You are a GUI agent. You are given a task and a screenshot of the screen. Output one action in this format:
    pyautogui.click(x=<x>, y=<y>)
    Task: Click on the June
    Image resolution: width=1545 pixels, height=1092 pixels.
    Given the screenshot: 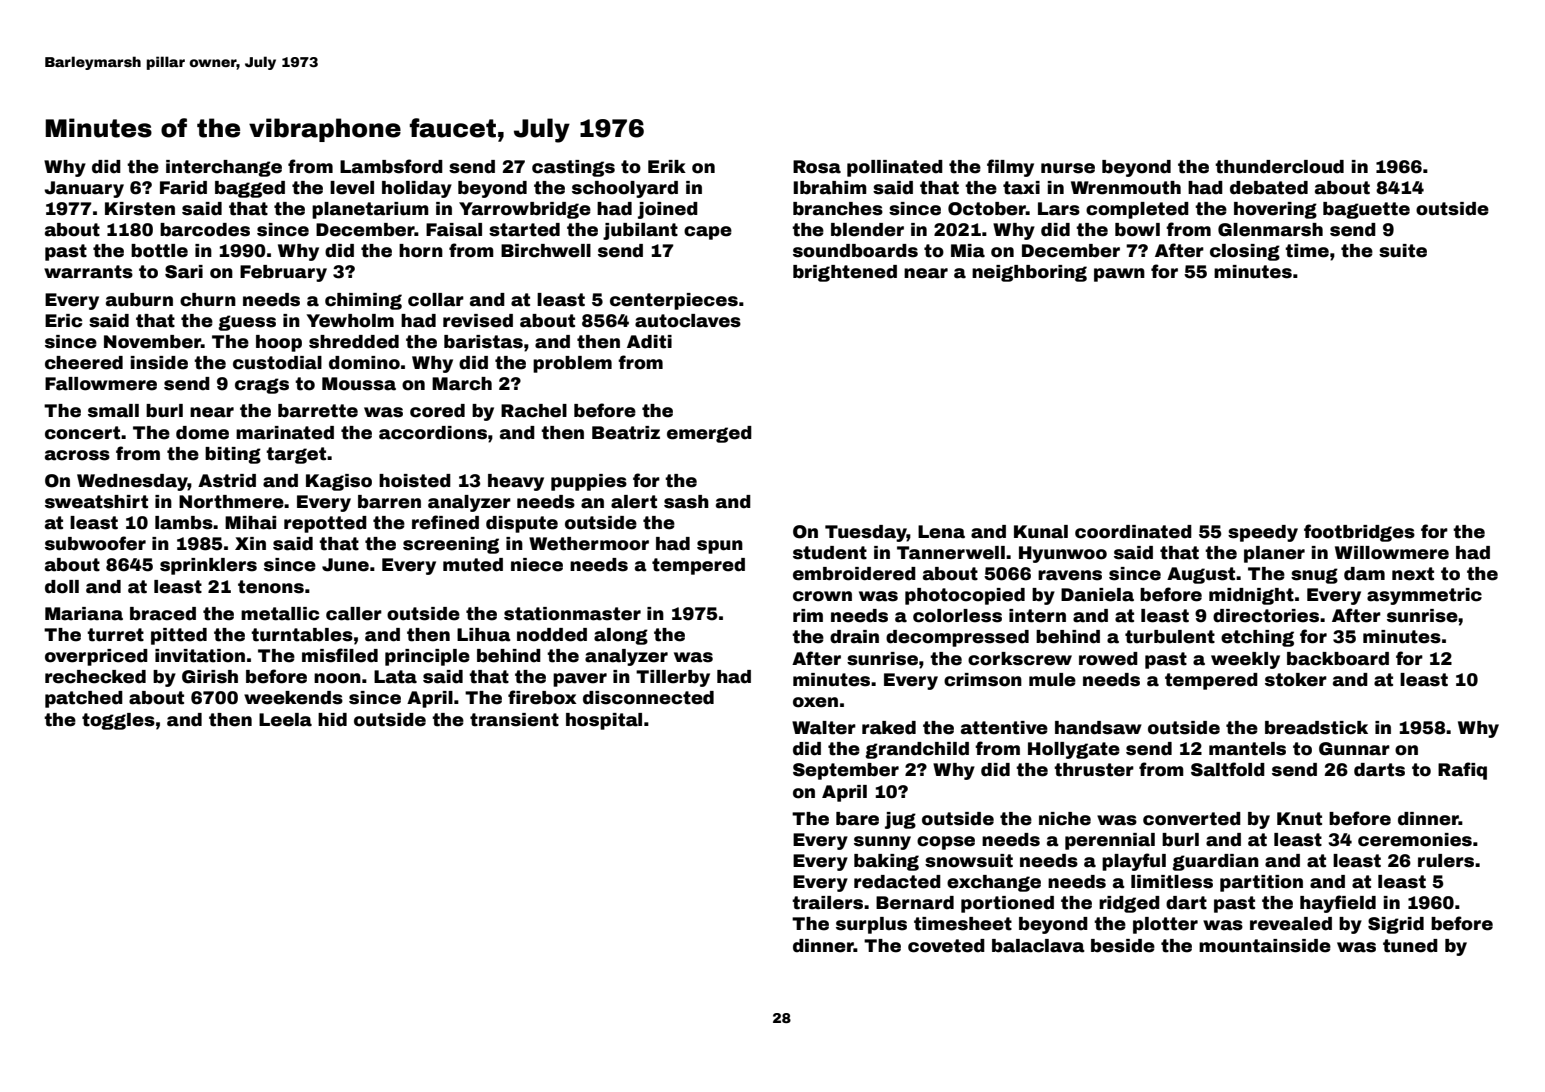 What is the action you would take?
    pyautogui.click(x=345, y=565)
